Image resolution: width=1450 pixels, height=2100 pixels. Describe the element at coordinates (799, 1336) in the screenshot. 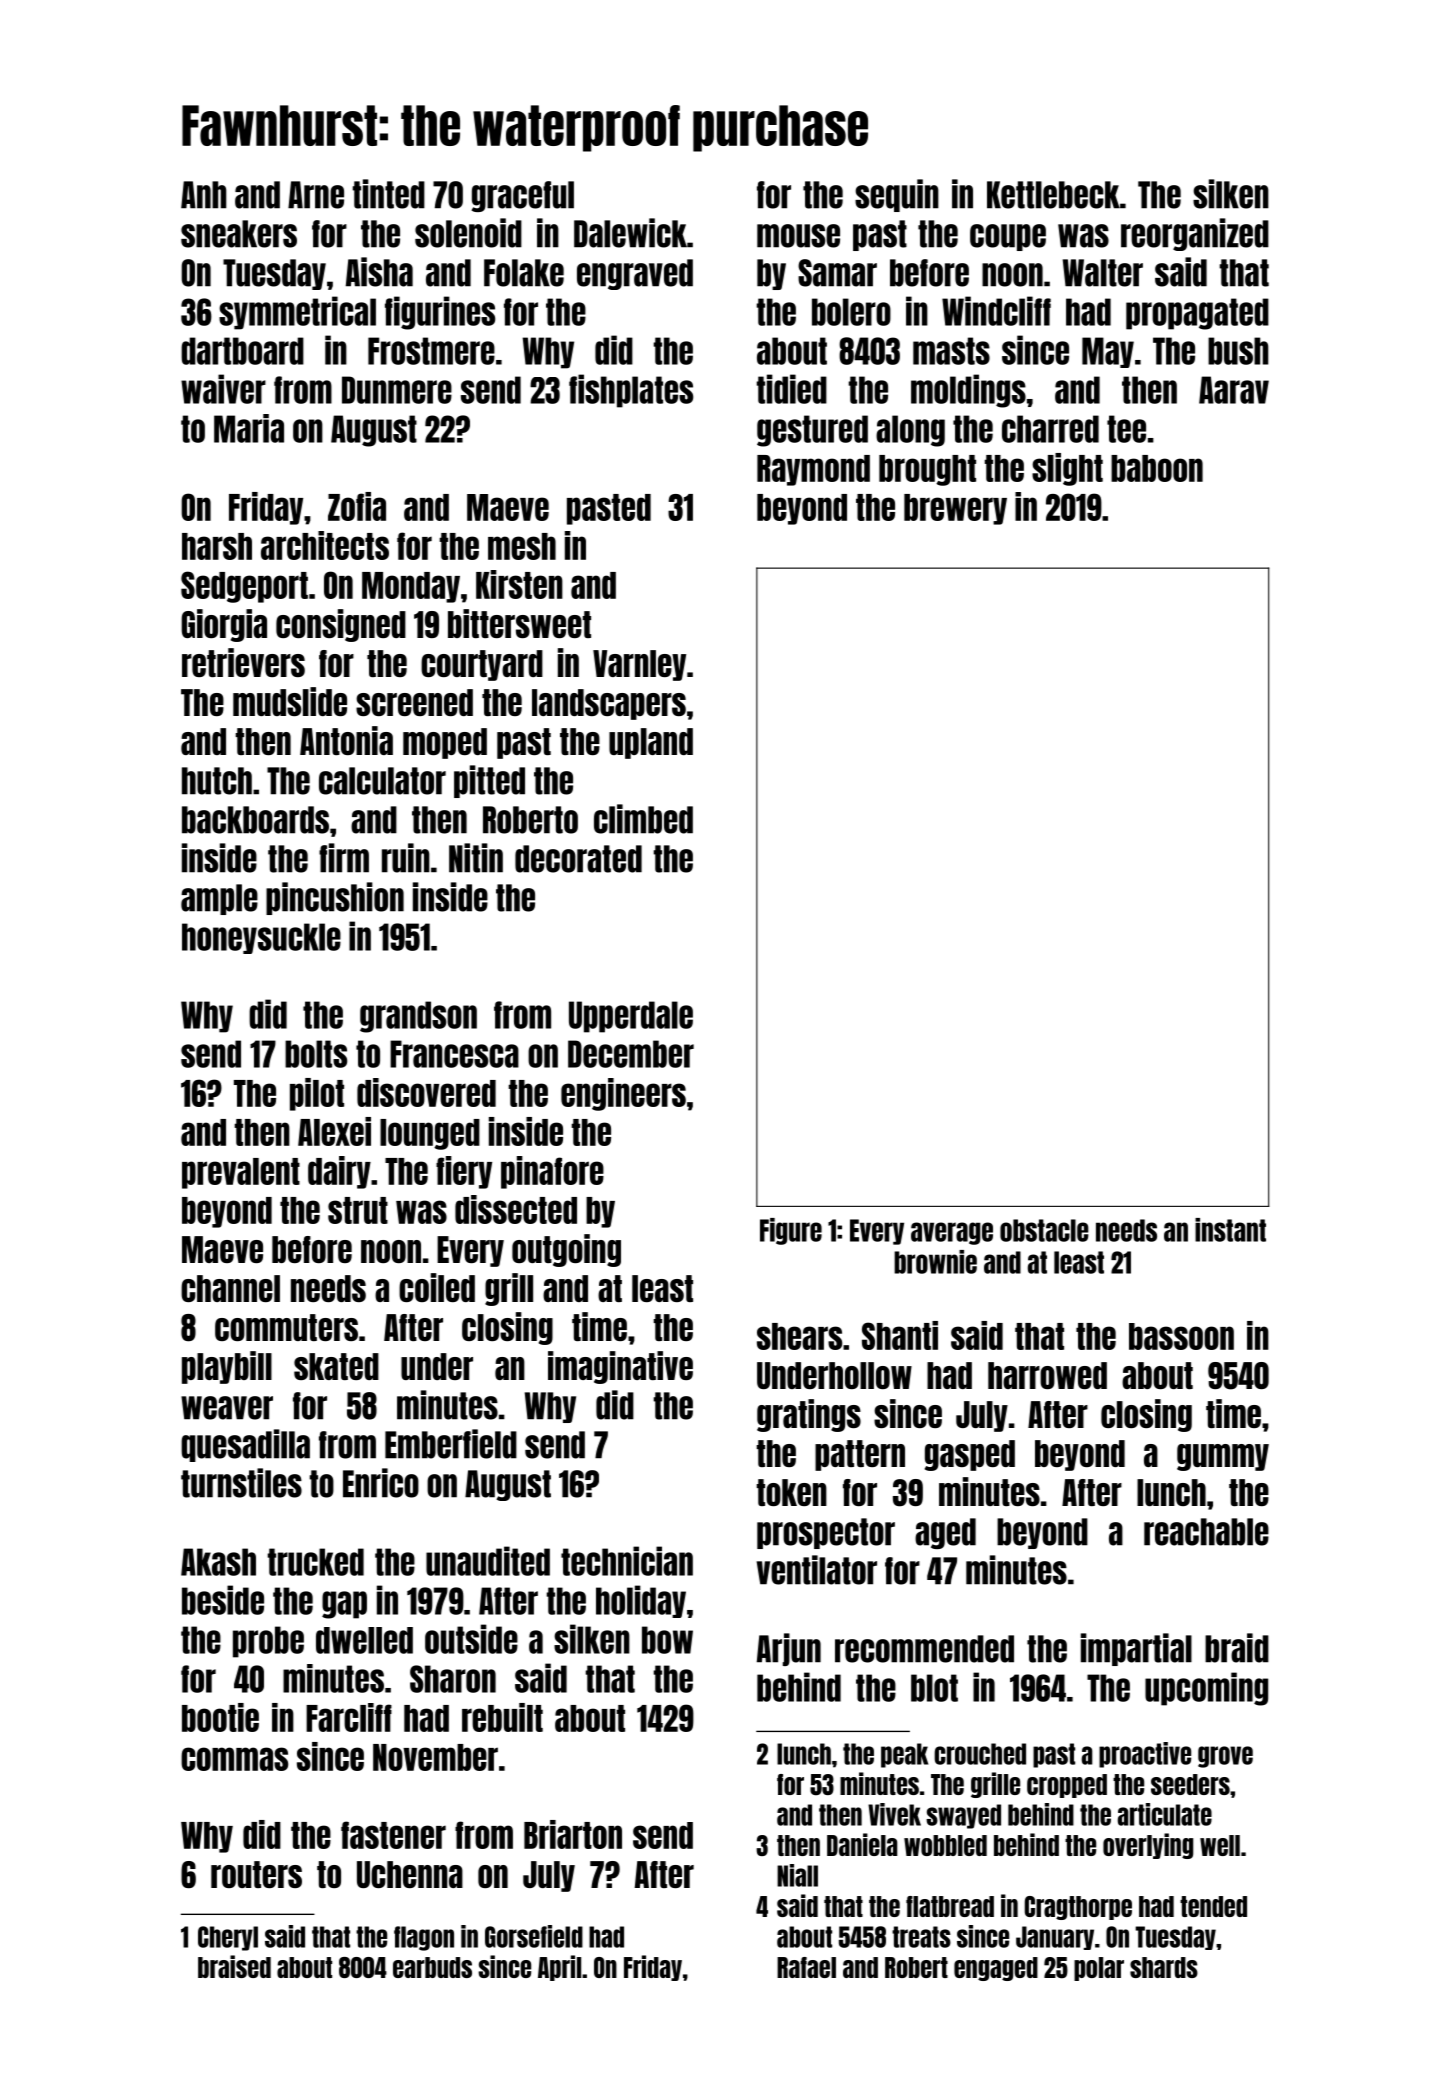

I see `shears` at that location.
